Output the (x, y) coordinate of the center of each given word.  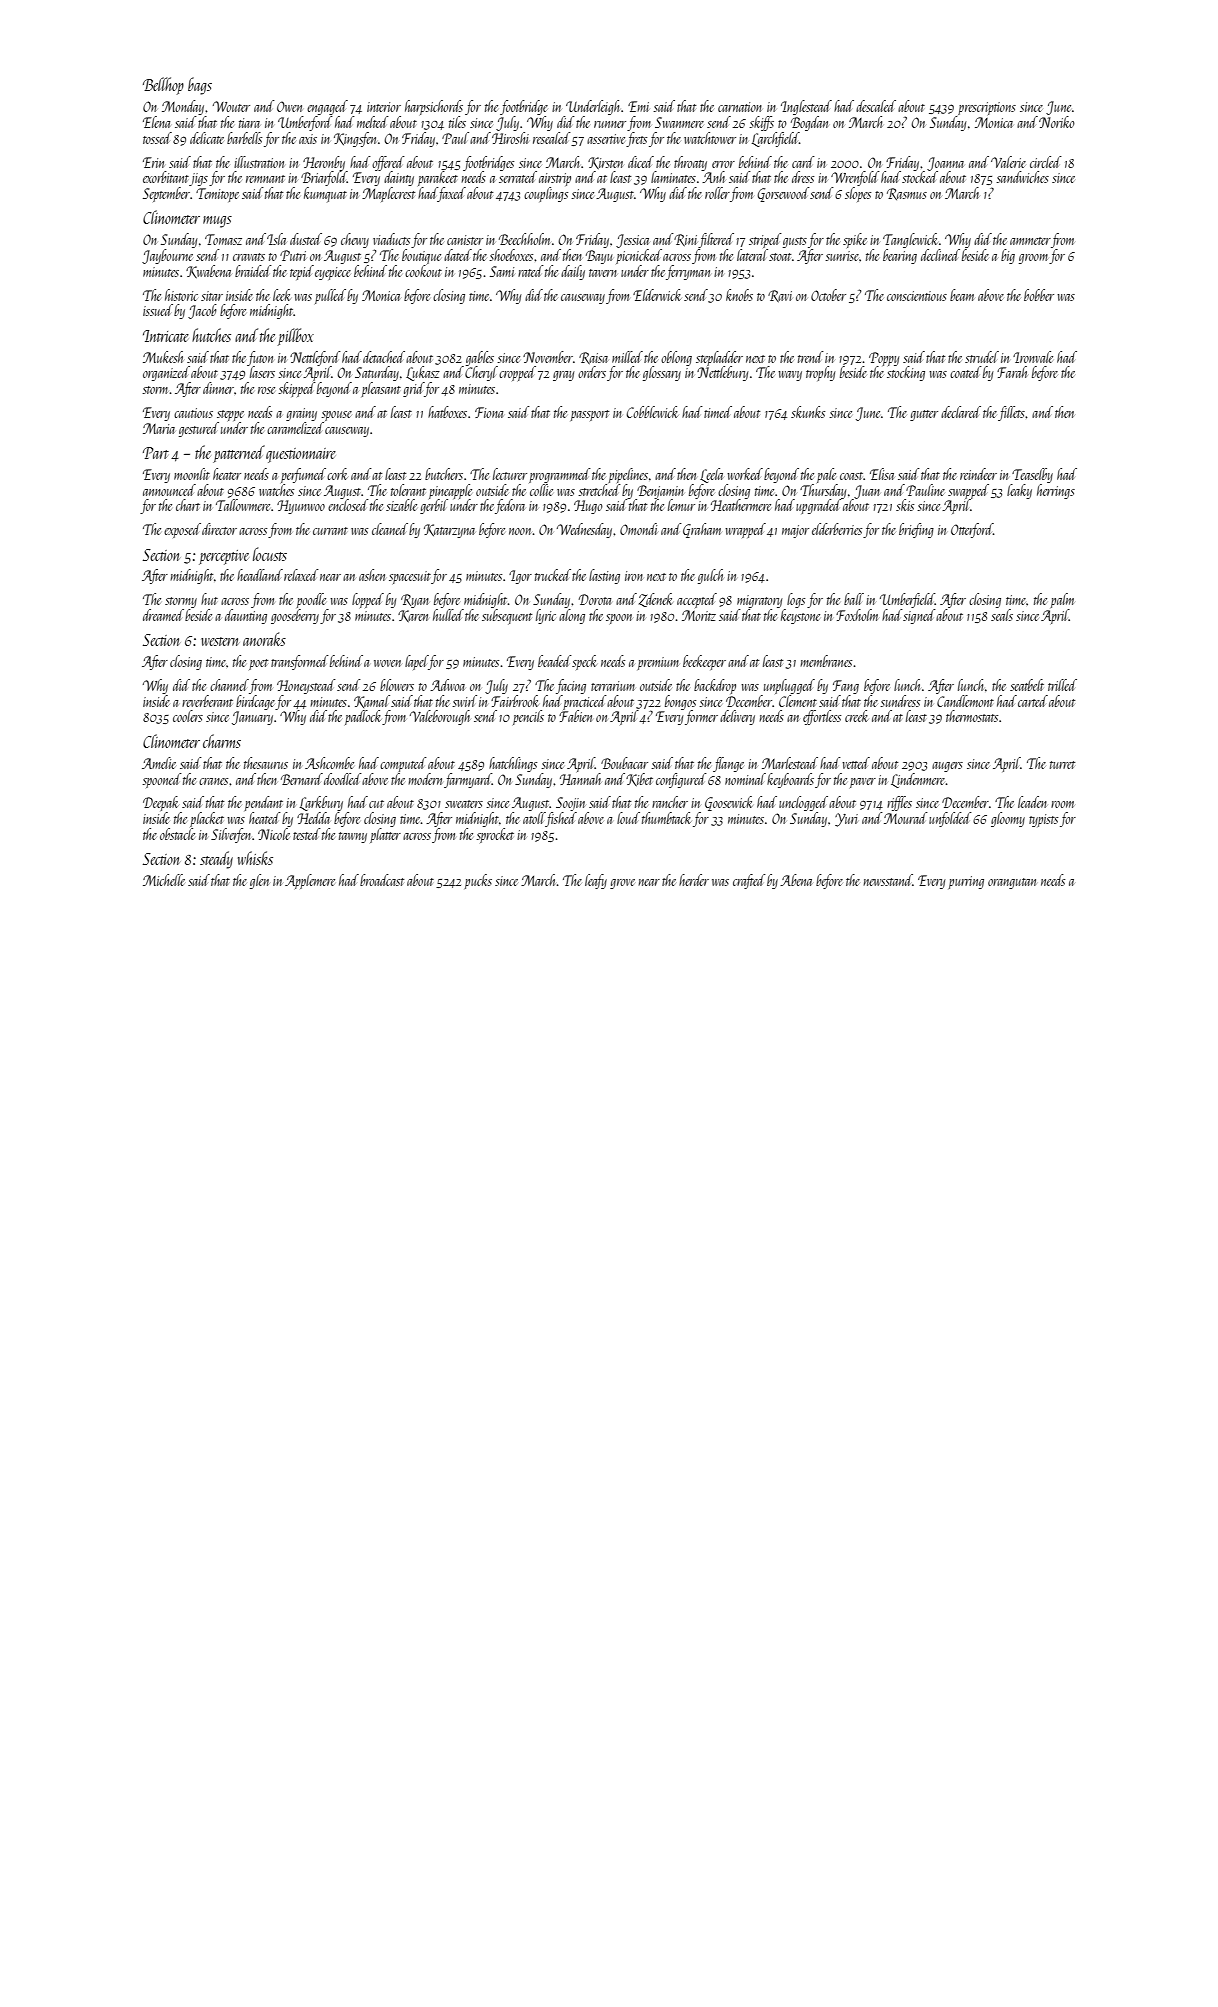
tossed (157, 138)
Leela (711, 475)
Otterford (972, 530)
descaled (876, 106)
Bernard (302, 779)
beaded (555, 661)
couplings (546, 194)
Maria (159, 428)
